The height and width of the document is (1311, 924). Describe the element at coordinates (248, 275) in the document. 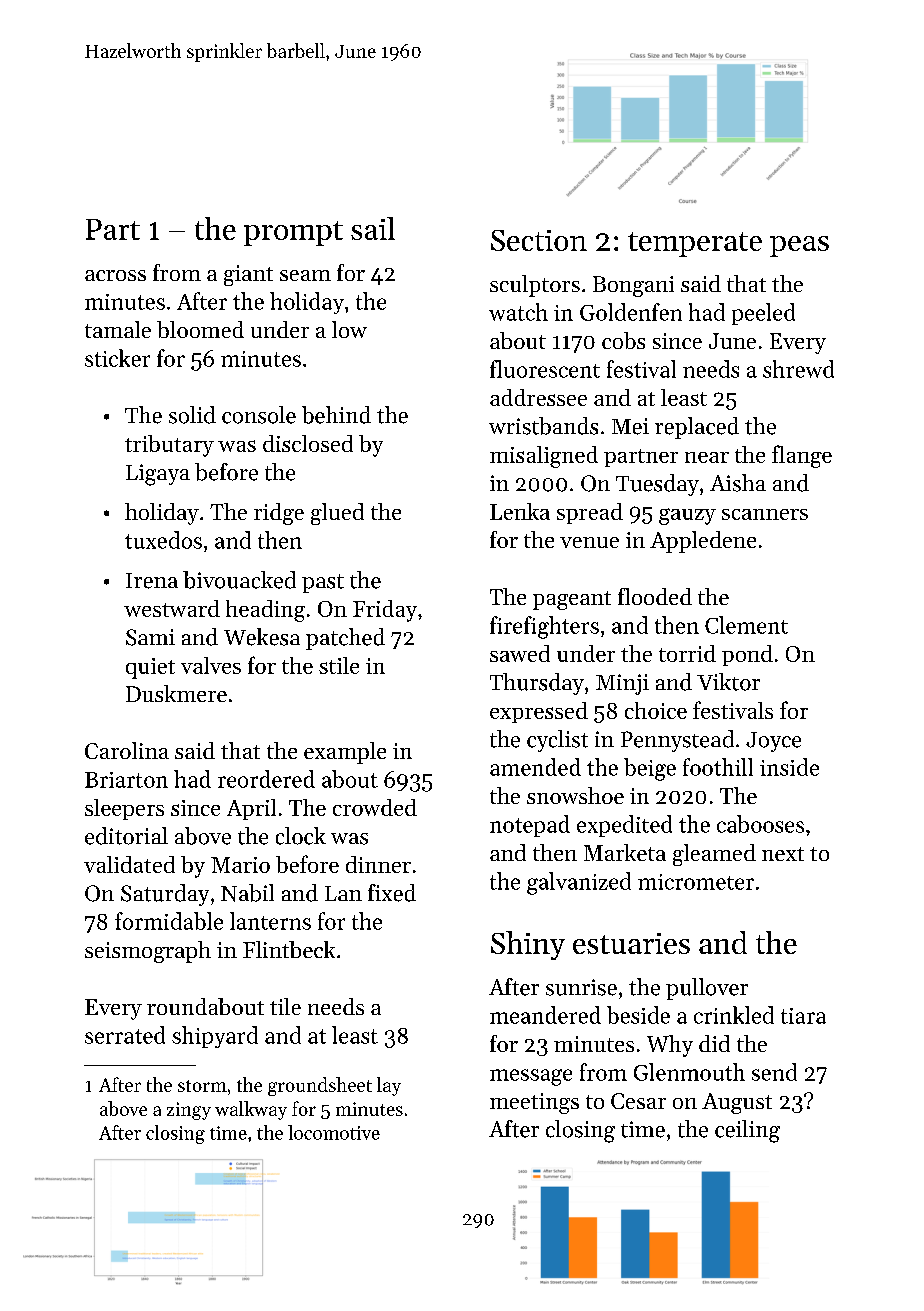

I see `giant` at that location.
